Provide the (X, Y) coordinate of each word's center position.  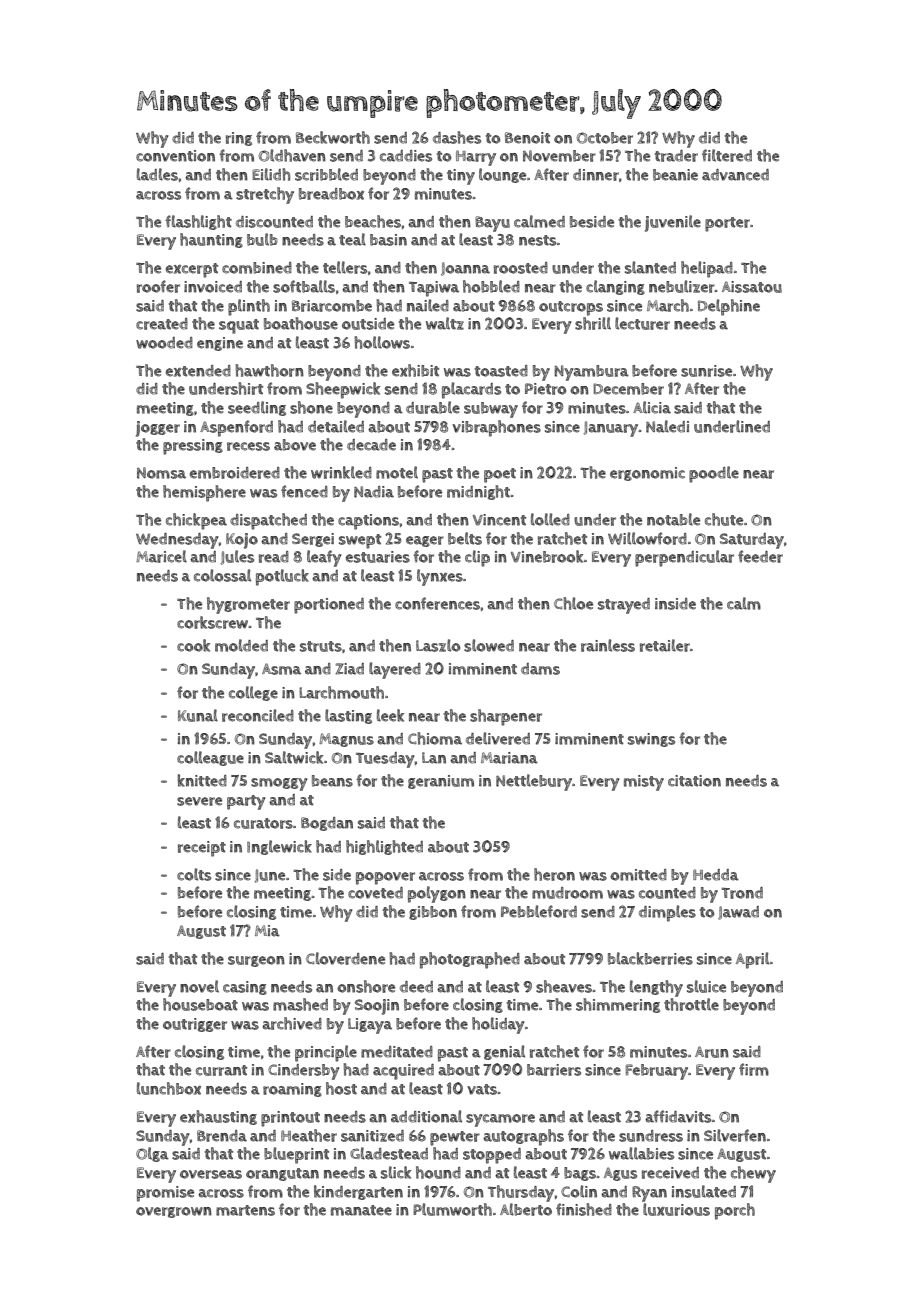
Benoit (527, 138)
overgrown (174, 1212)
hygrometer (248, 605)
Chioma (435, 738)
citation (694, 781)
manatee (361, 1210)
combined (257, 268)
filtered (727, 155)
